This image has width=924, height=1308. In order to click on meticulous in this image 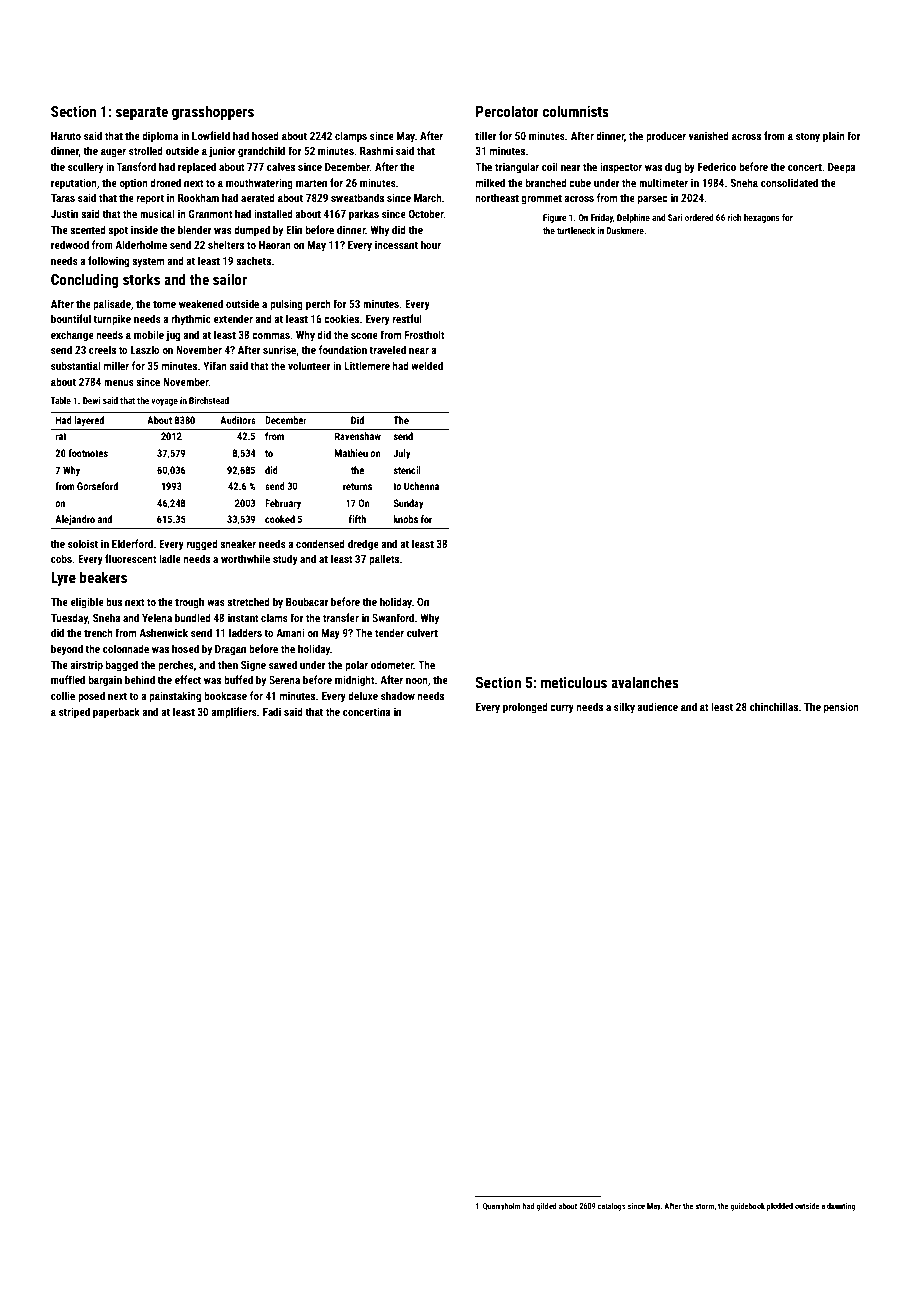, I will do `click(574, 682)`.
